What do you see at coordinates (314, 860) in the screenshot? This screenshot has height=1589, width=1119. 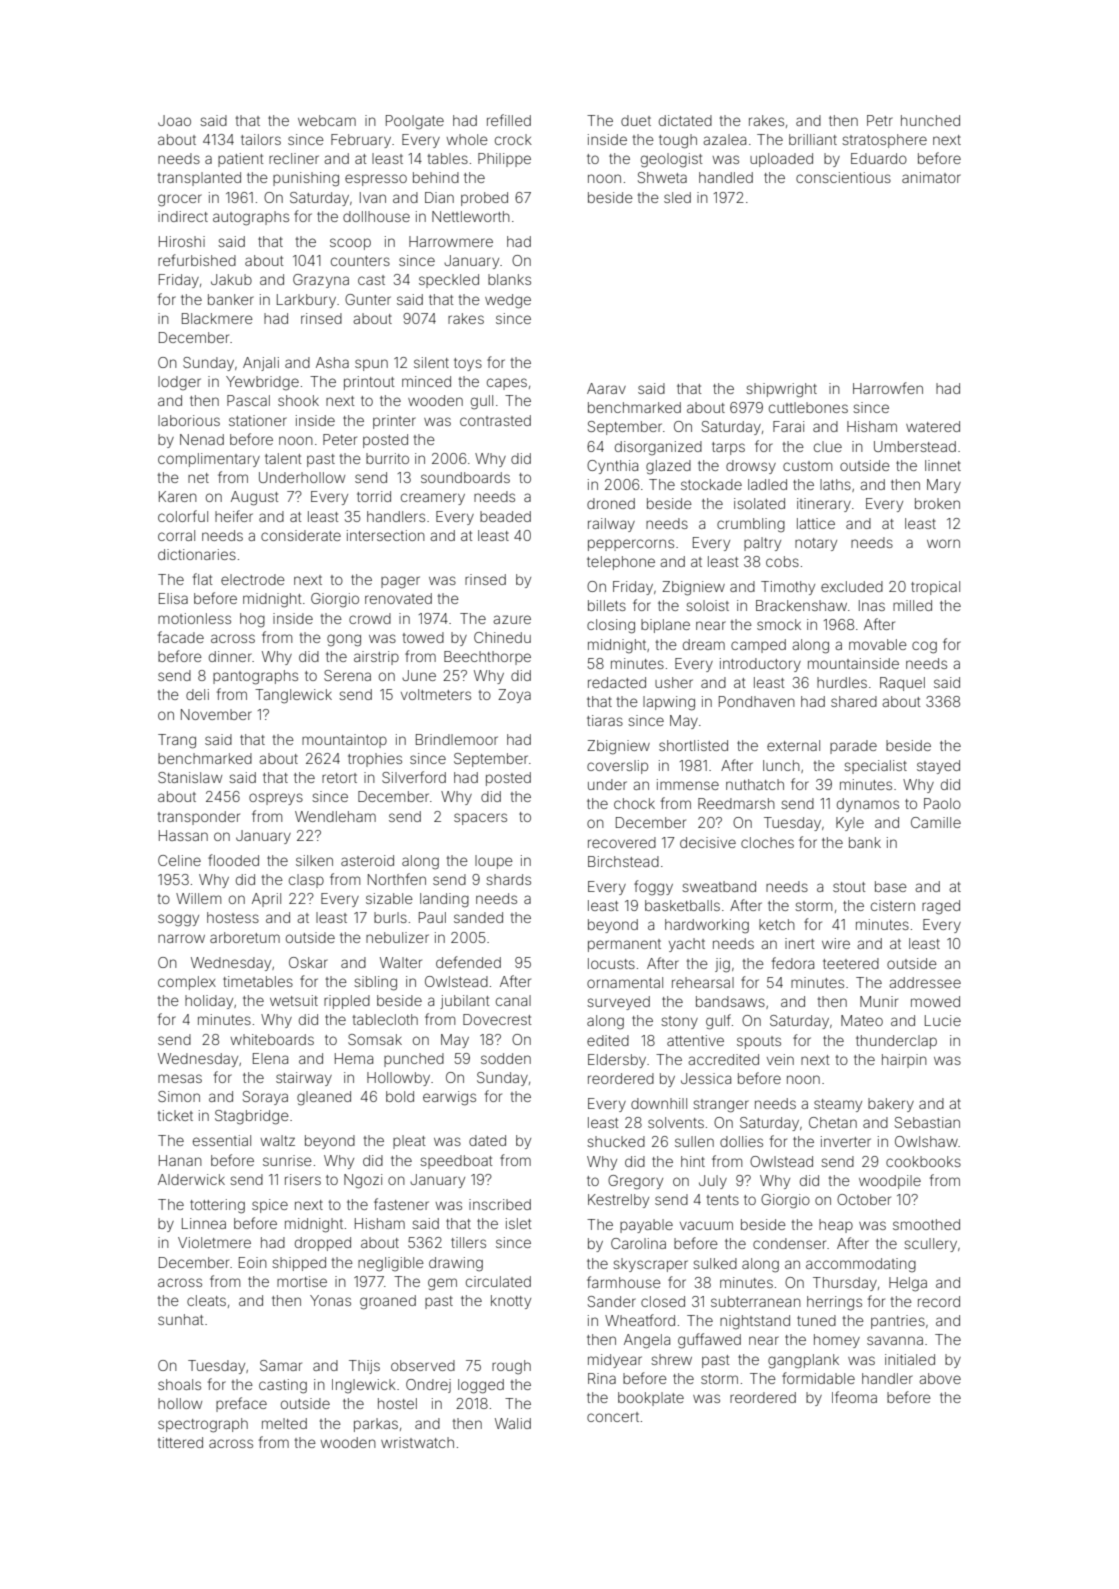 I see `silken` at bounding box center [314, 860].
